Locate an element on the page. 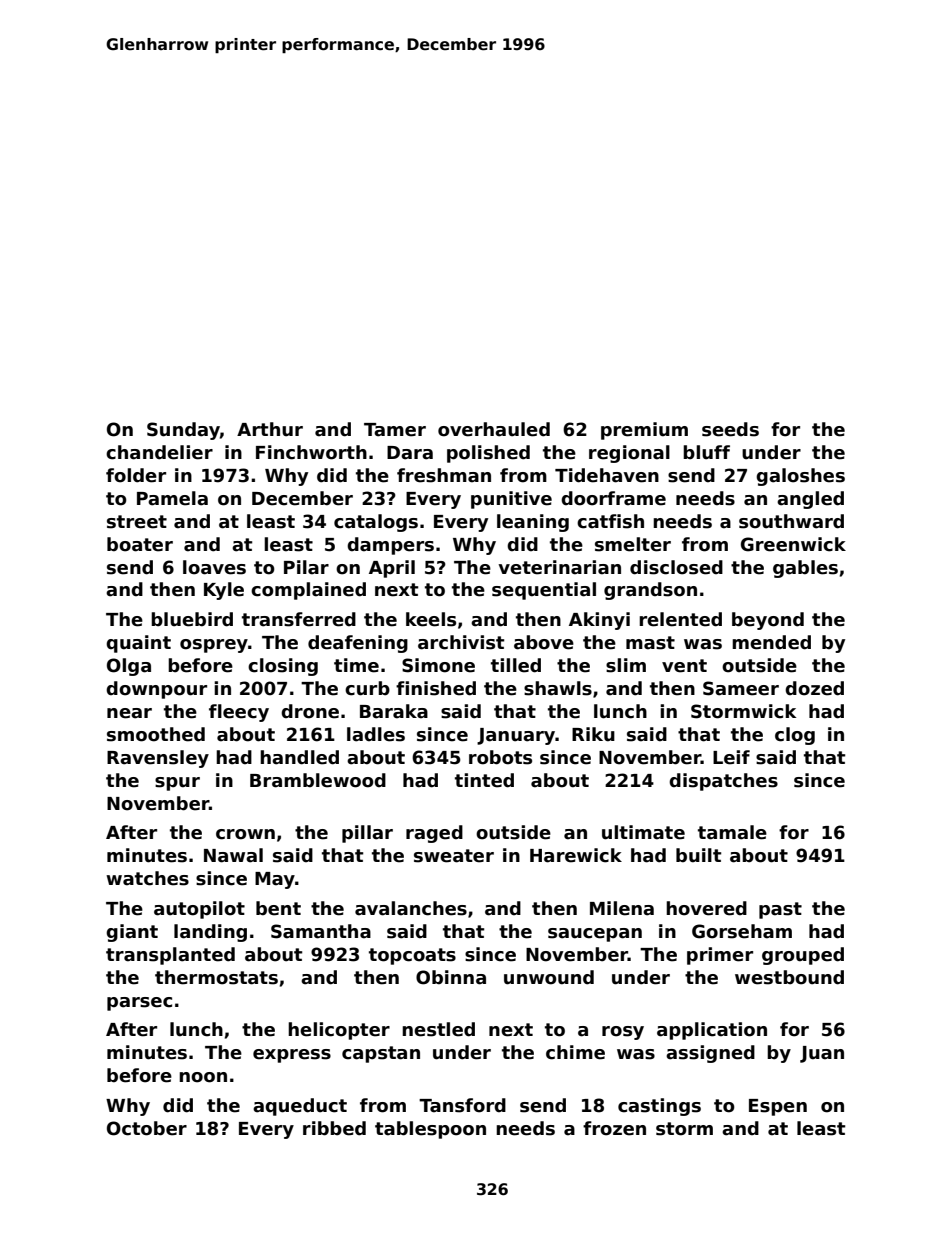  Riku is located at coordinates (593, 734).
